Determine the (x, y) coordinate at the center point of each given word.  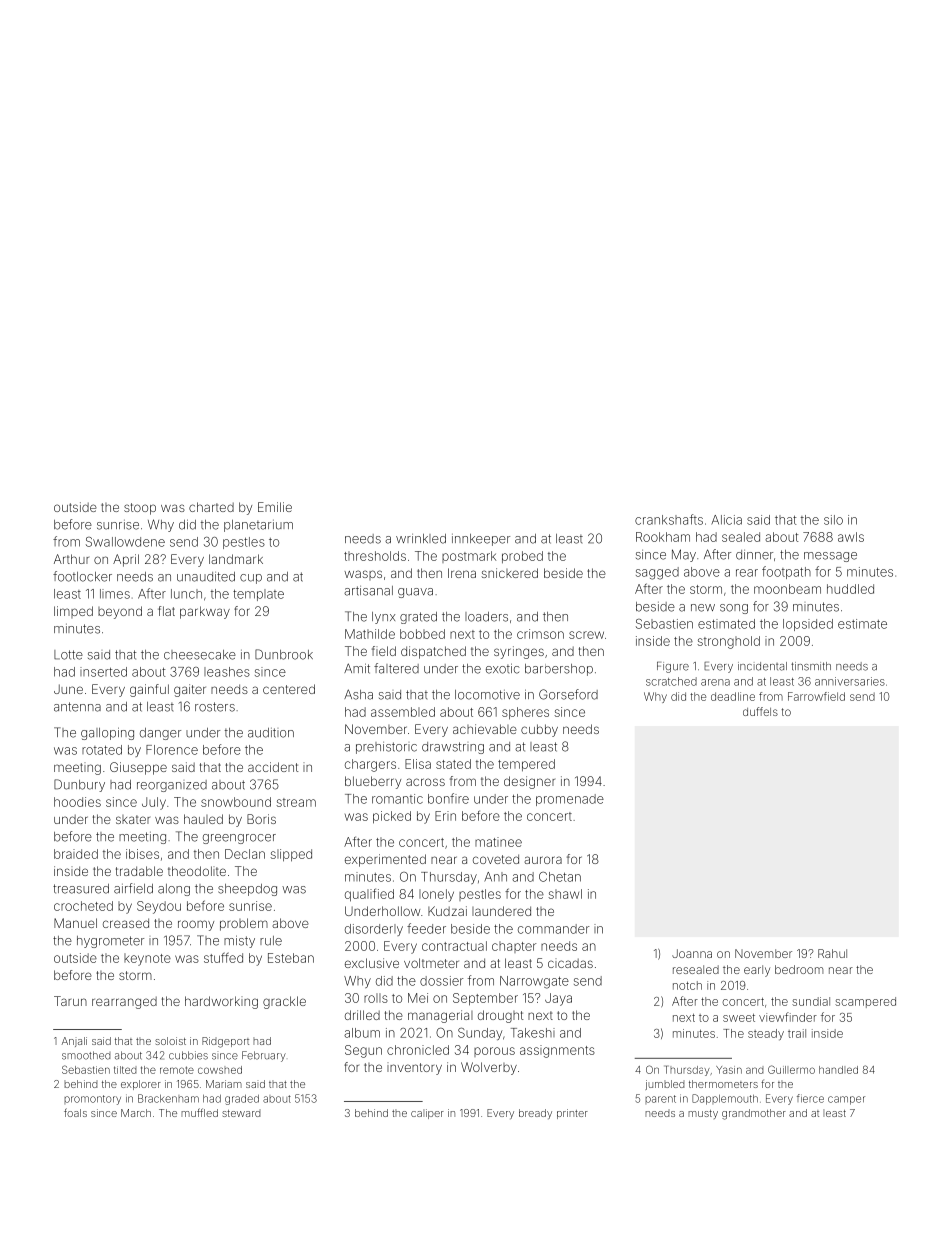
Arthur (71, 559)
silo (833, 520)
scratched (671, 681)
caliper (427, 1114)
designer (529, 782)
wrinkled (421, 539)
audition (271, 733)
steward (241, 1113)
